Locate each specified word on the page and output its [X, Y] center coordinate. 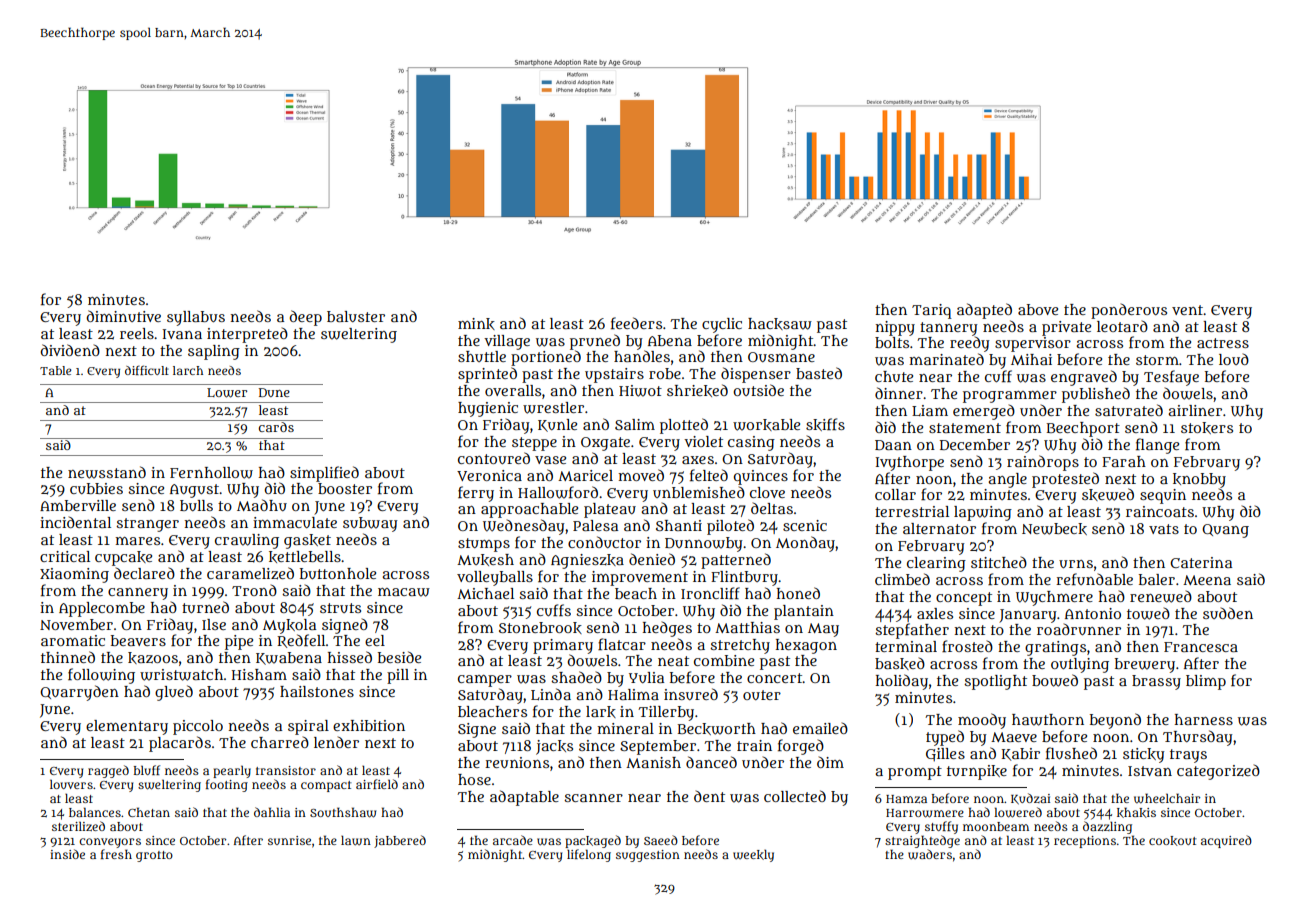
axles [935, 613]
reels [137, 333]
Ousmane [781, 357]
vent [1187, 310]
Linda [551, 694]
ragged [108, 771]
